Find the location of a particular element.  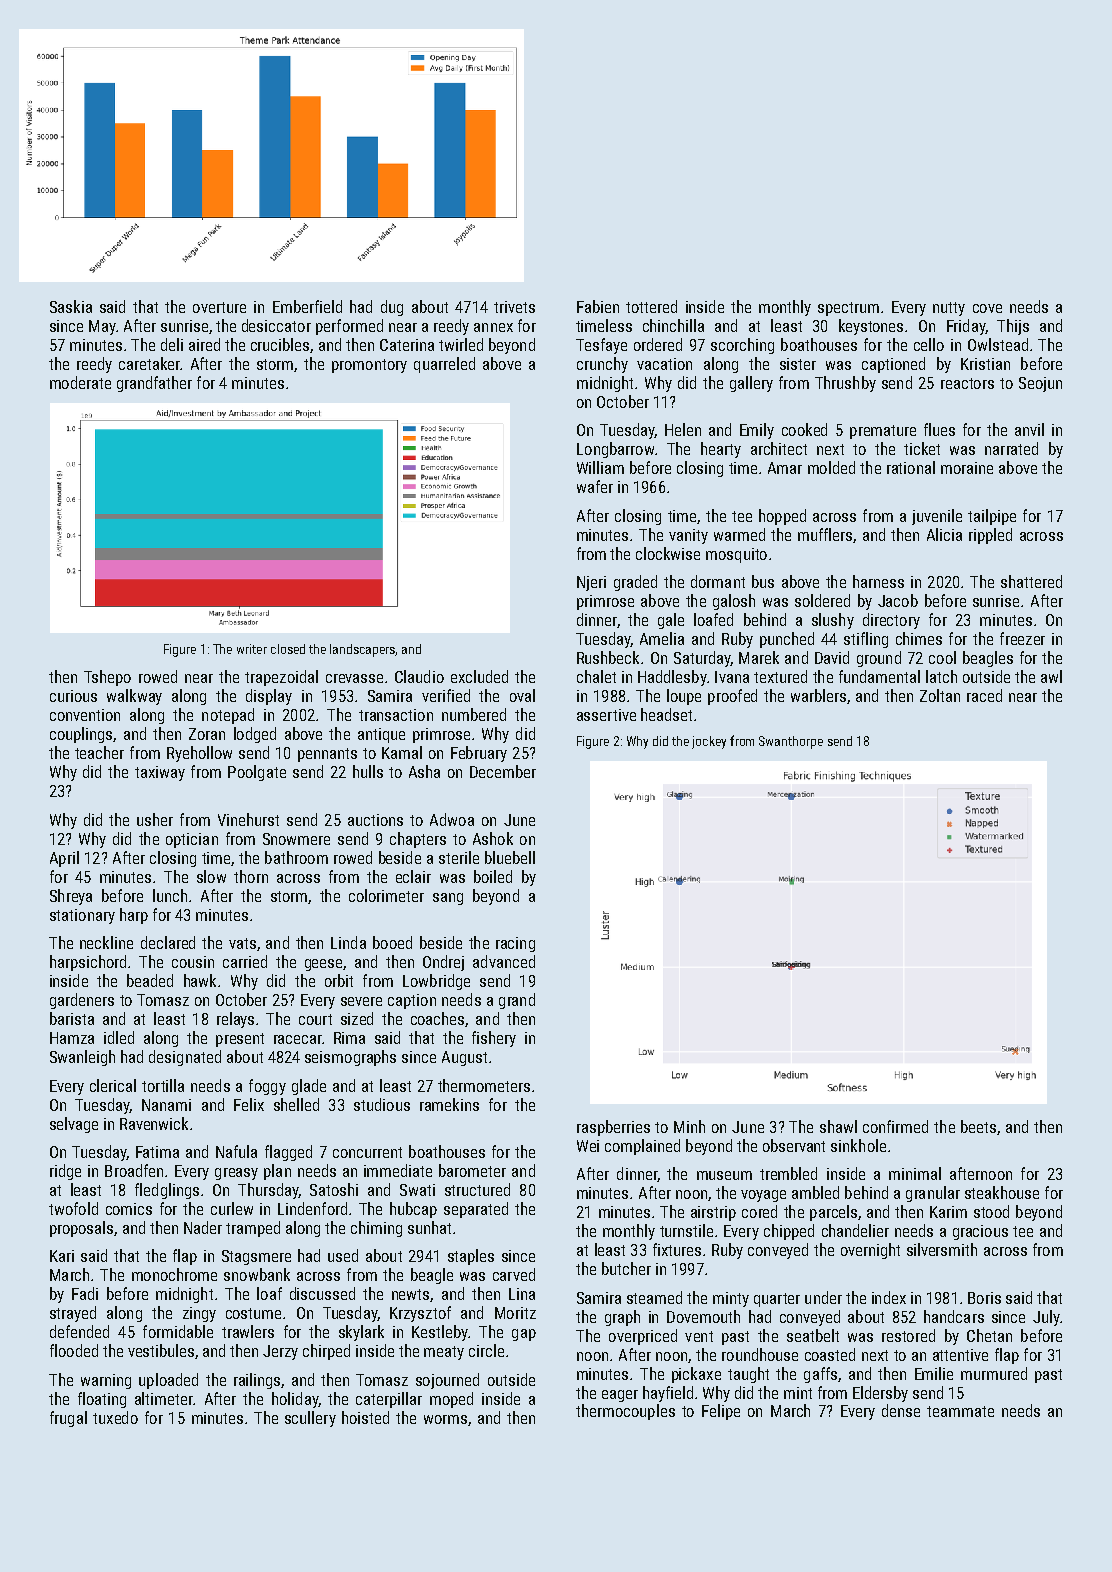

scullery is located at coordinates (310, 1419).
